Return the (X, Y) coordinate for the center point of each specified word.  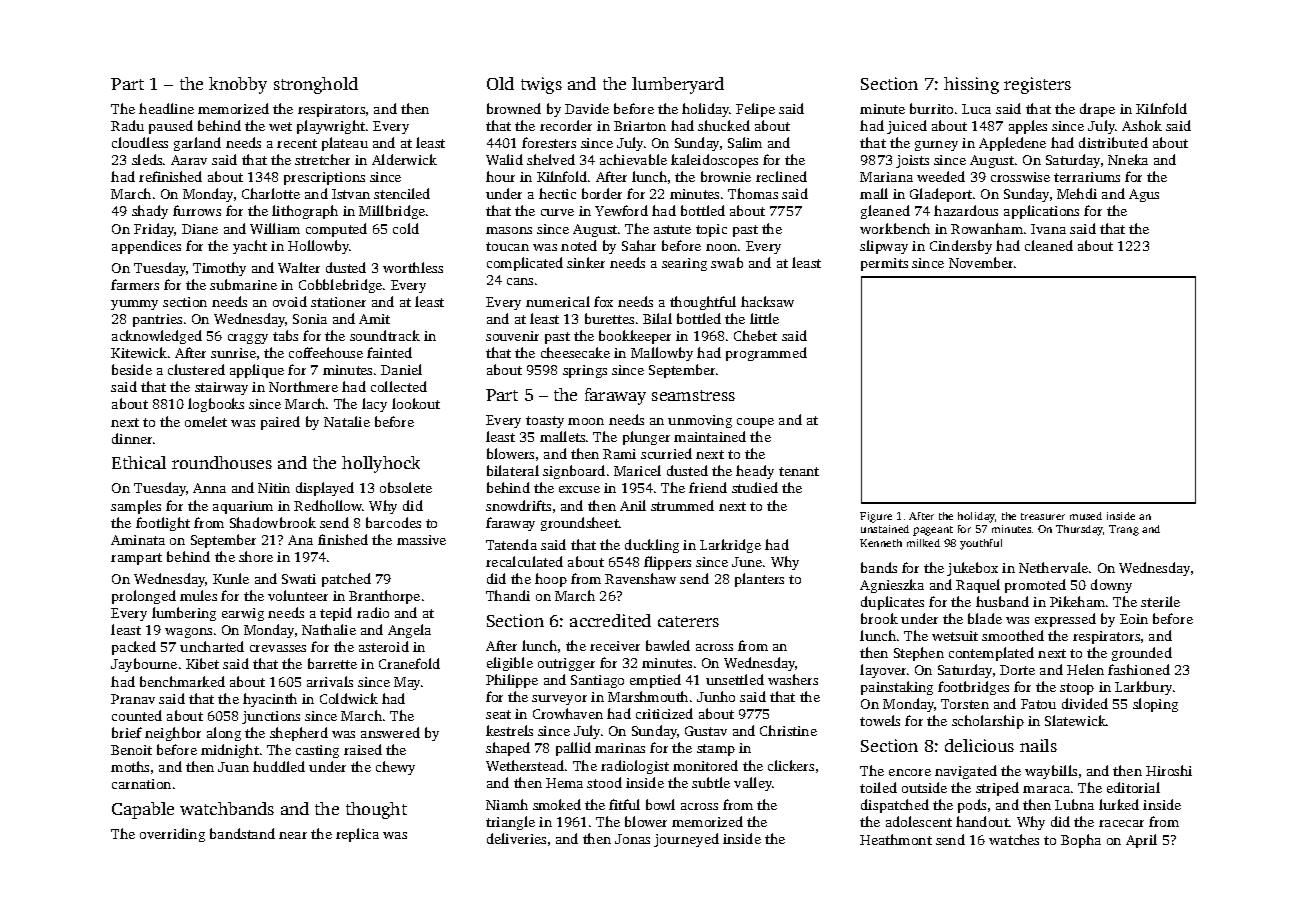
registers (1037, 85)
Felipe (755, 110)
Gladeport (941, 195)
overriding (172, 835)
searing (684, 264)
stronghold (316, 85)
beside (132, 369)
